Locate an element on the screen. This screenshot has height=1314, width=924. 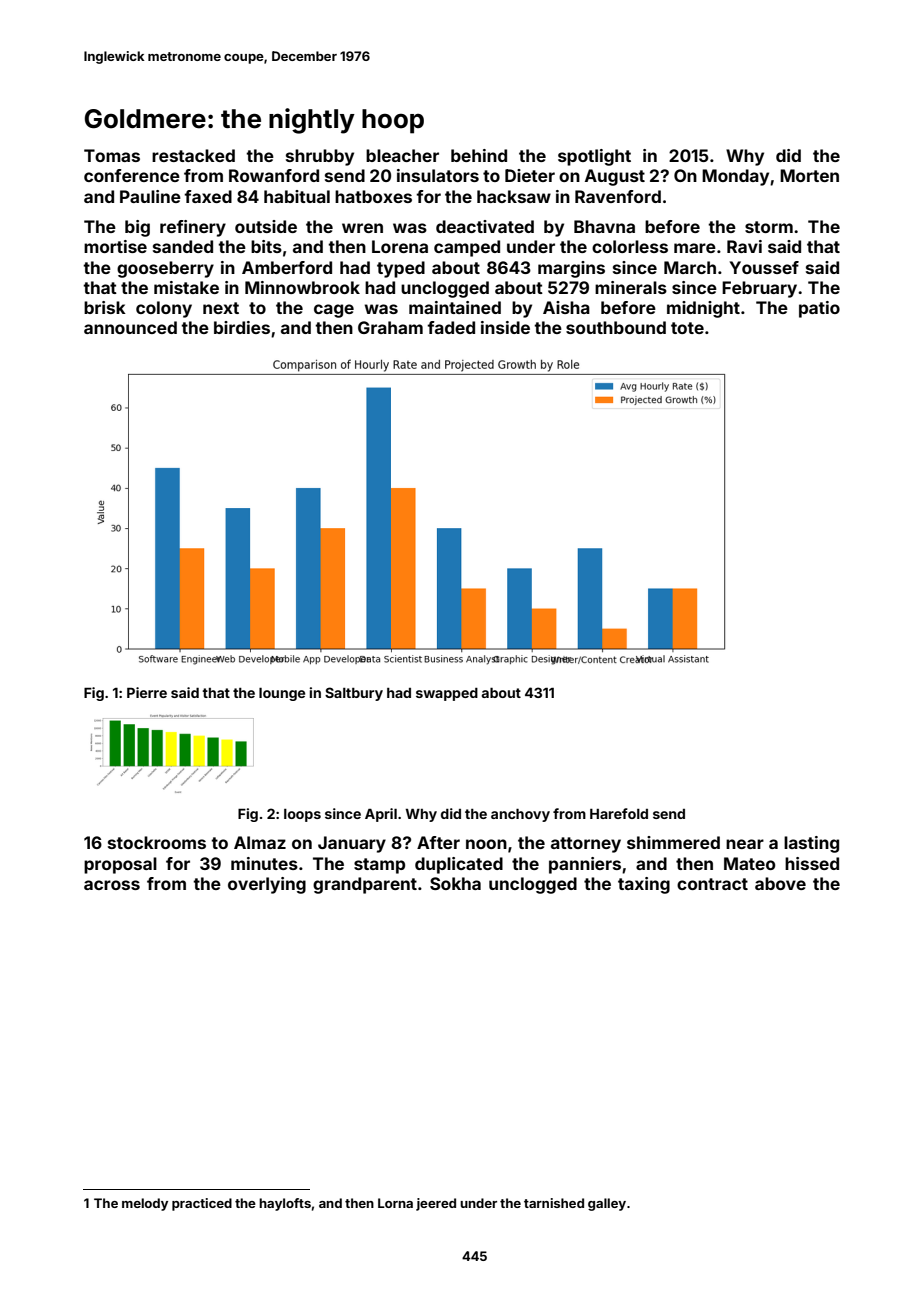
behind is located at coordinates (479, 155).
